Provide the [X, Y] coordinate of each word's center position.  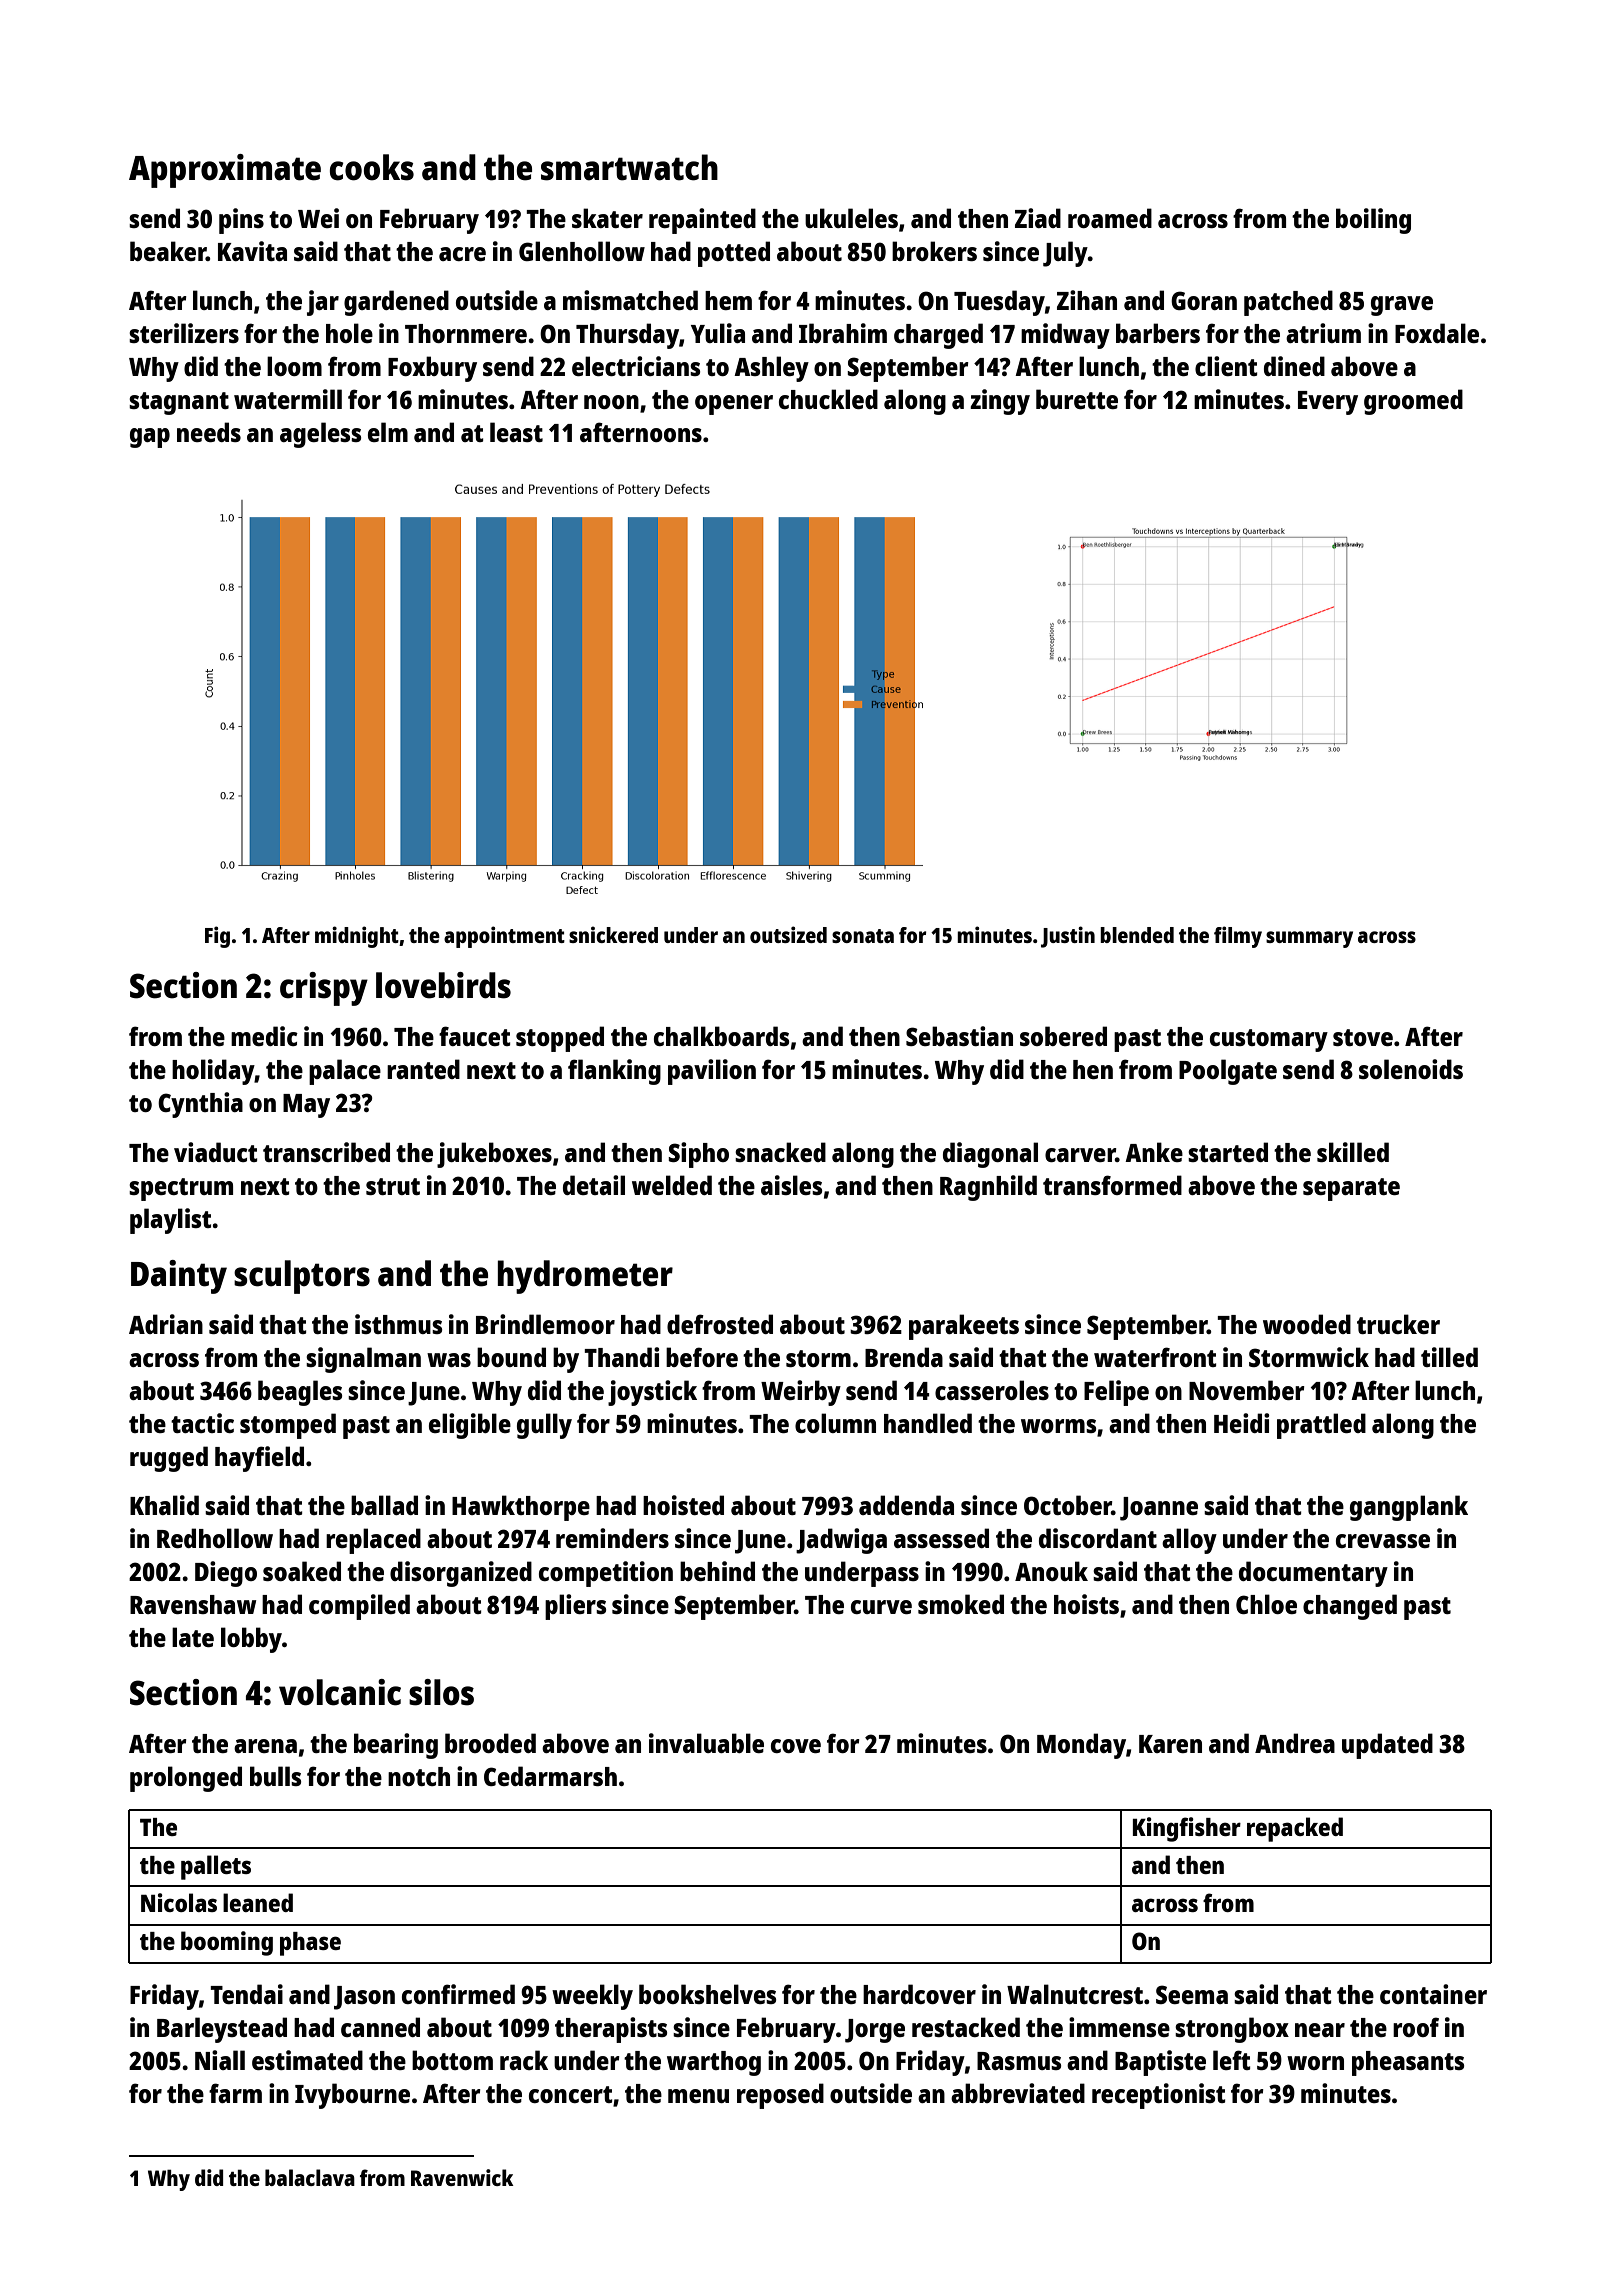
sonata [863, 936]
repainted [702, 221]
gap [150, 438]
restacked [966, 2027]
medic [264, 1036]
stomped [288, 1426]
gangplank [1409, 1508]
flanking [614, 1072]
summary [1309, 939]
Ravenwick [462, 2177]
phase [310, 1944]
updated [1387, 1746]
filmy [1238, 937]
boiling [1373, 221]
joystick [652, 1393]
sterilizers [184, 333]
